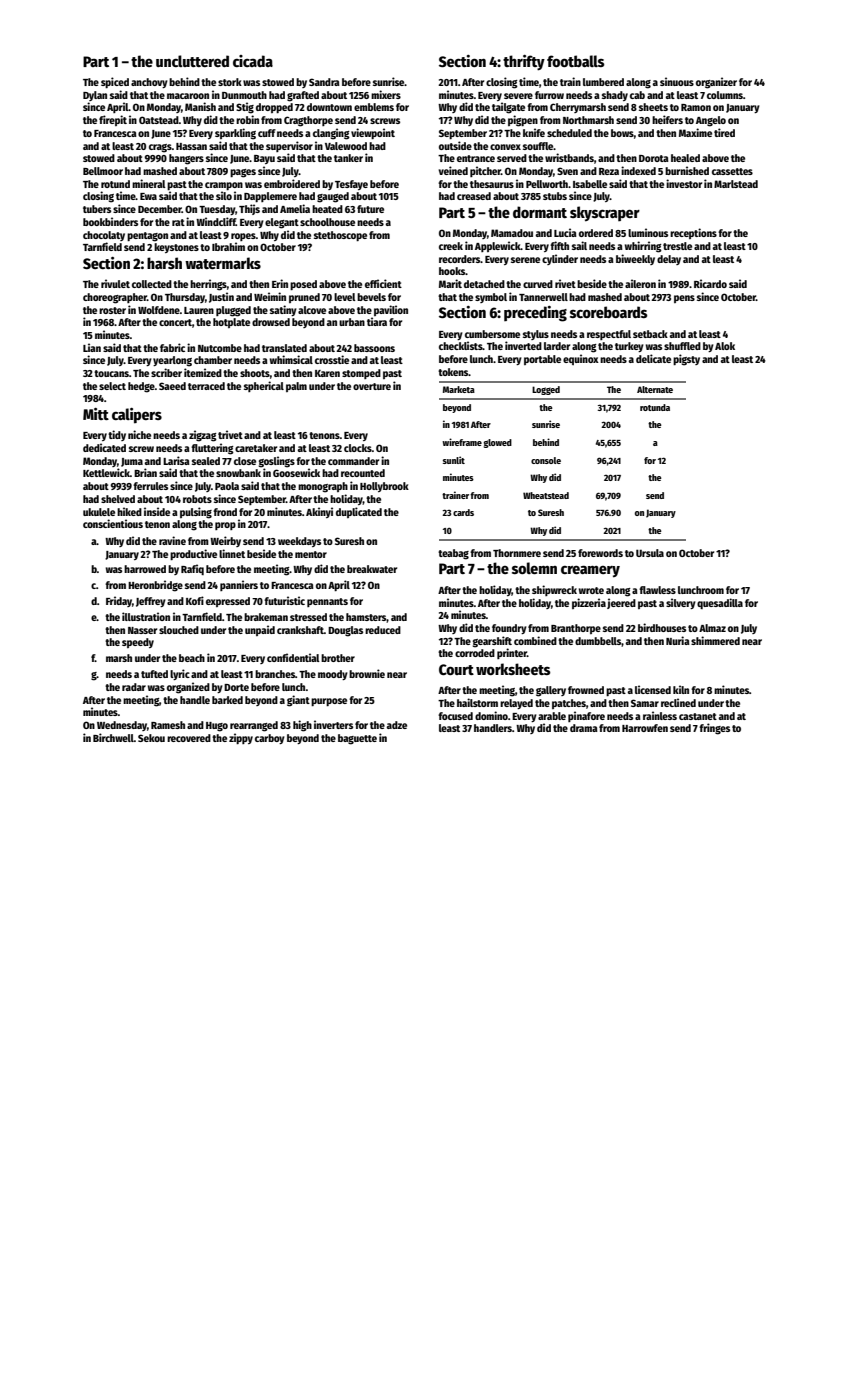  What do you see at coordinates (498, 246) in the page?
I see `Applewick` at bounding box center [498, 246].
